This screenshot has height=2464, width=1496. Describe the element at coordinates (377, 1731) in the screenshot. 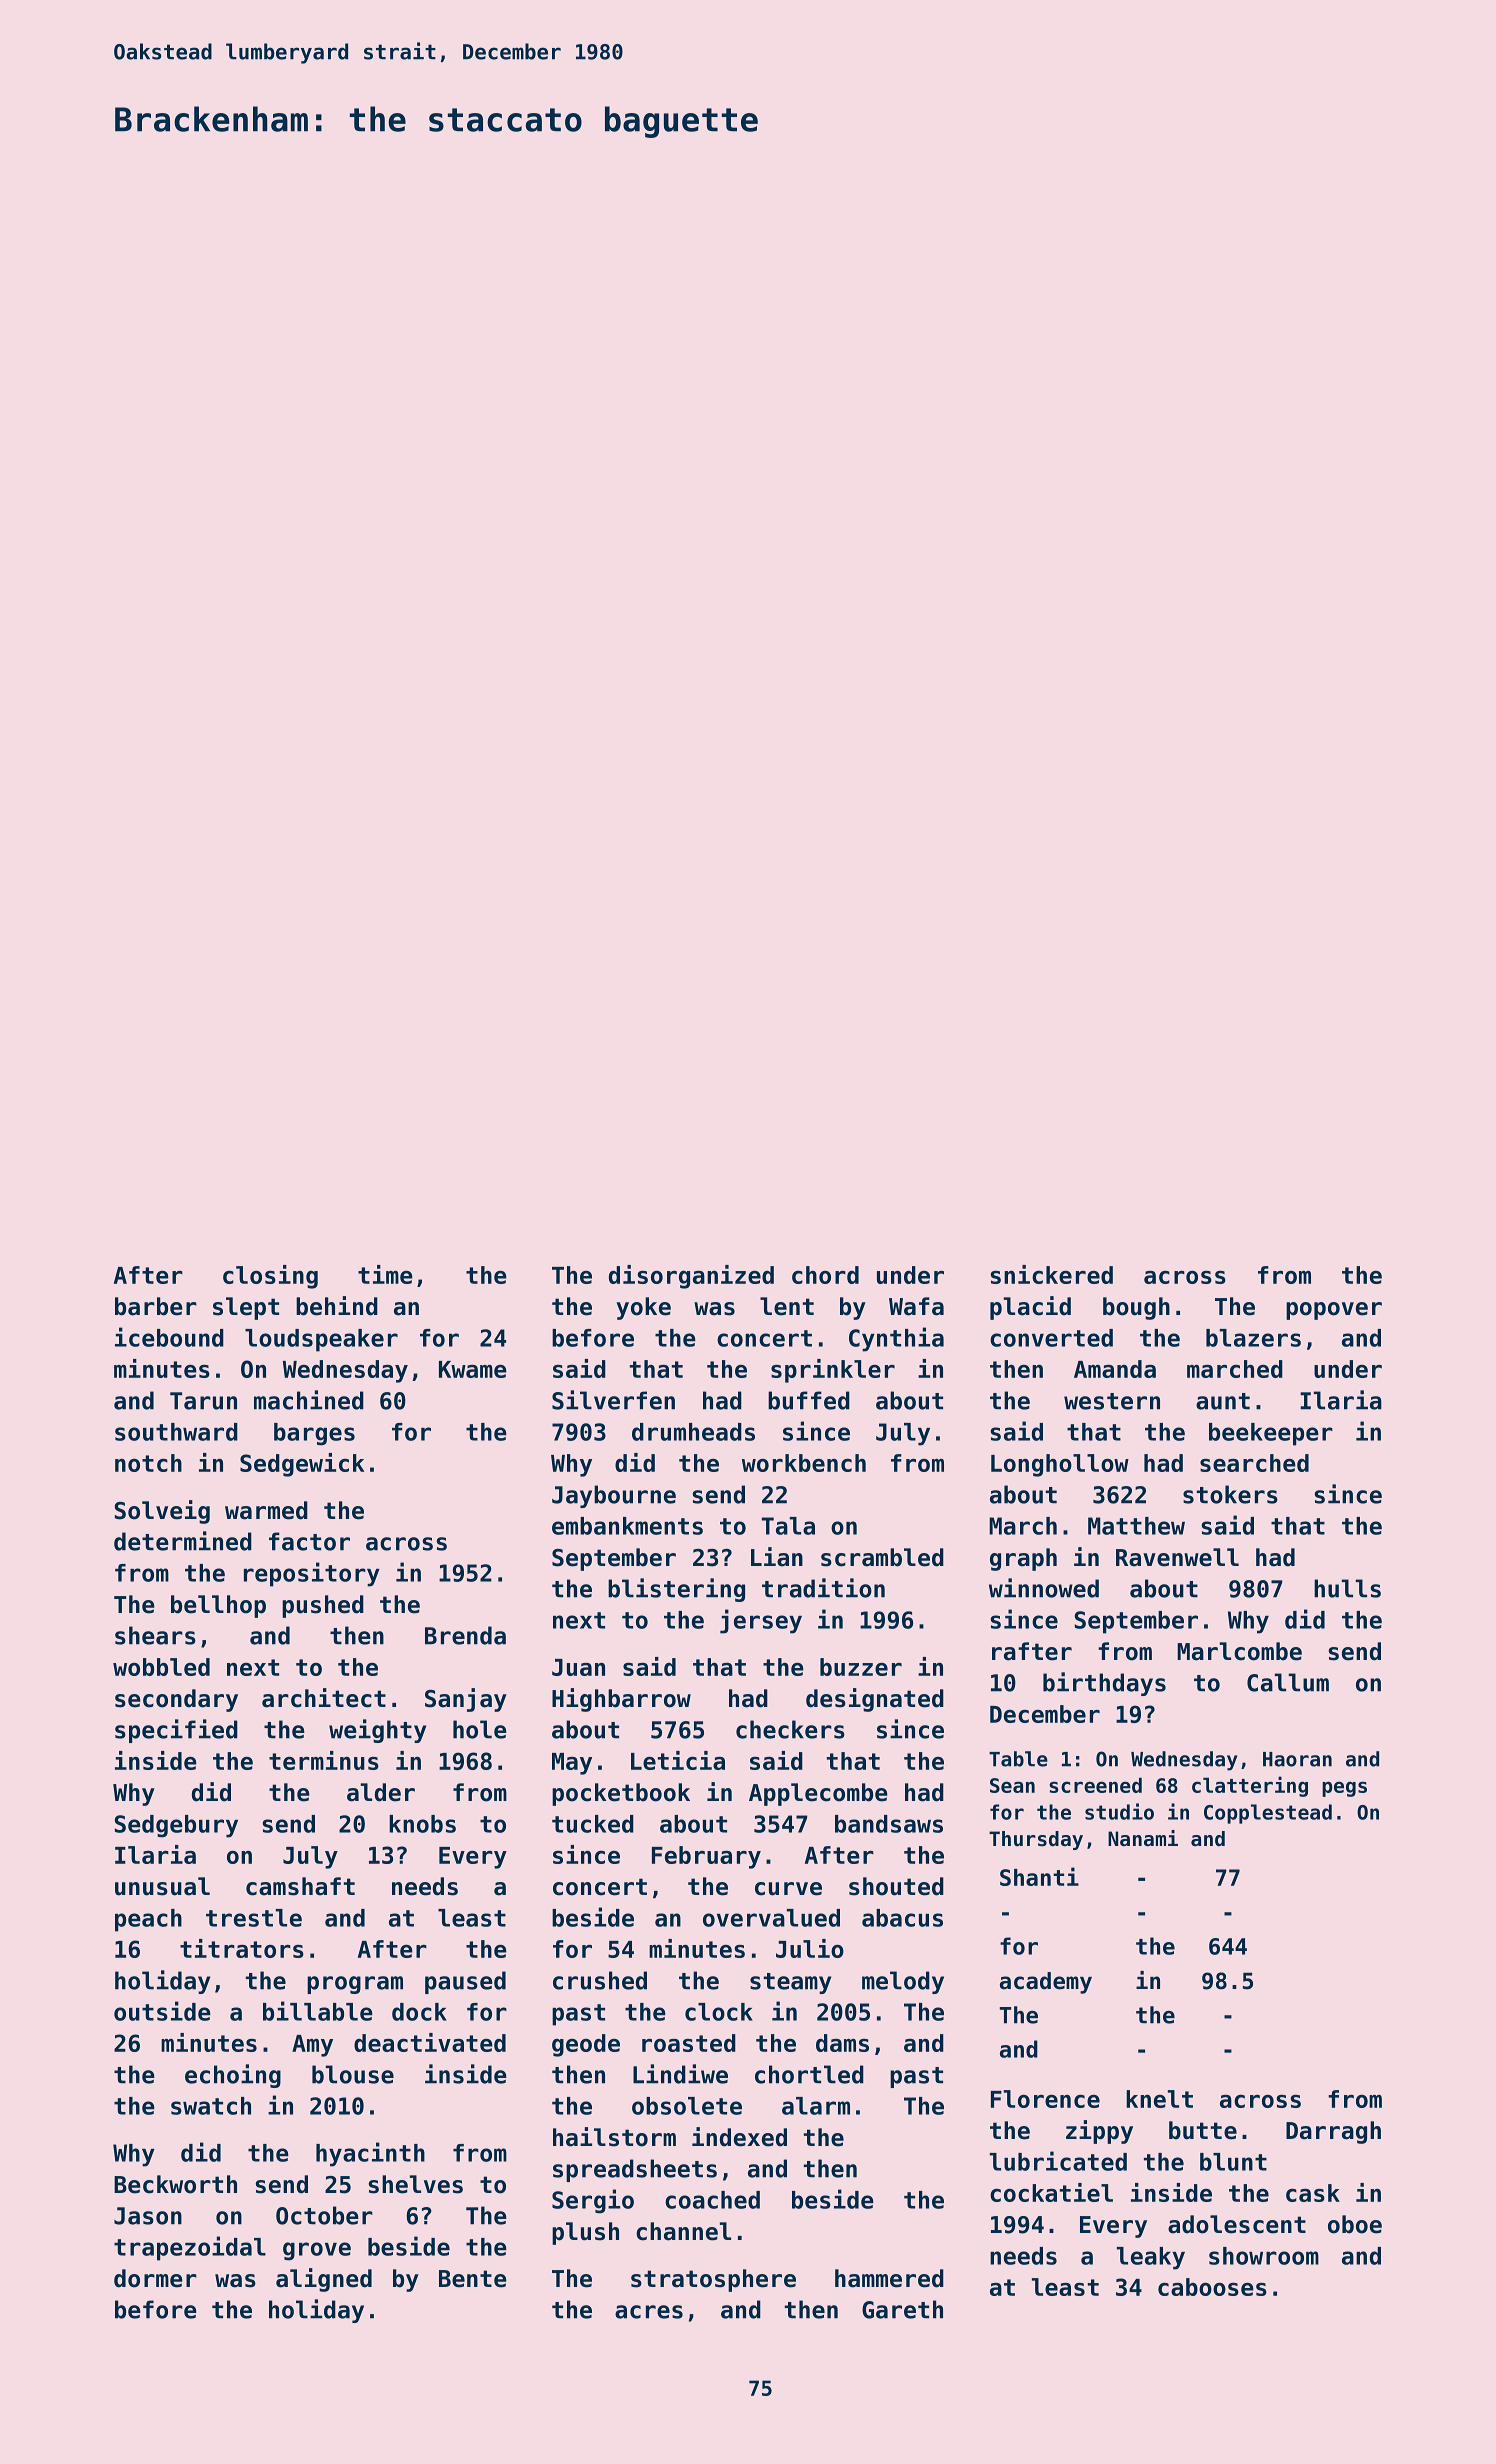

I see `weighty` at that location.
